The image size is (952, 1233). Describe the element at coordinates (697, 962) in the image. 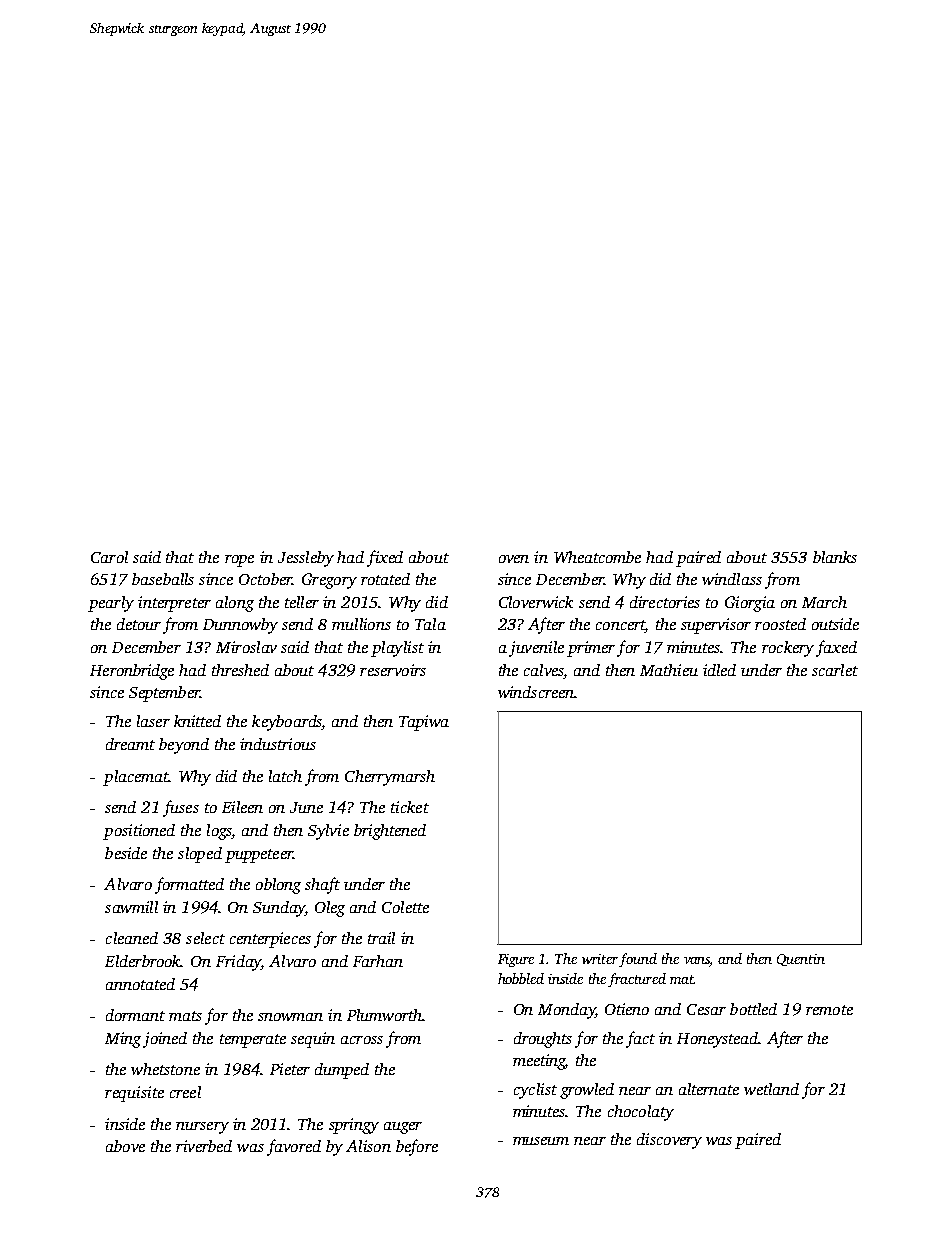

I see `vans` at that location.
